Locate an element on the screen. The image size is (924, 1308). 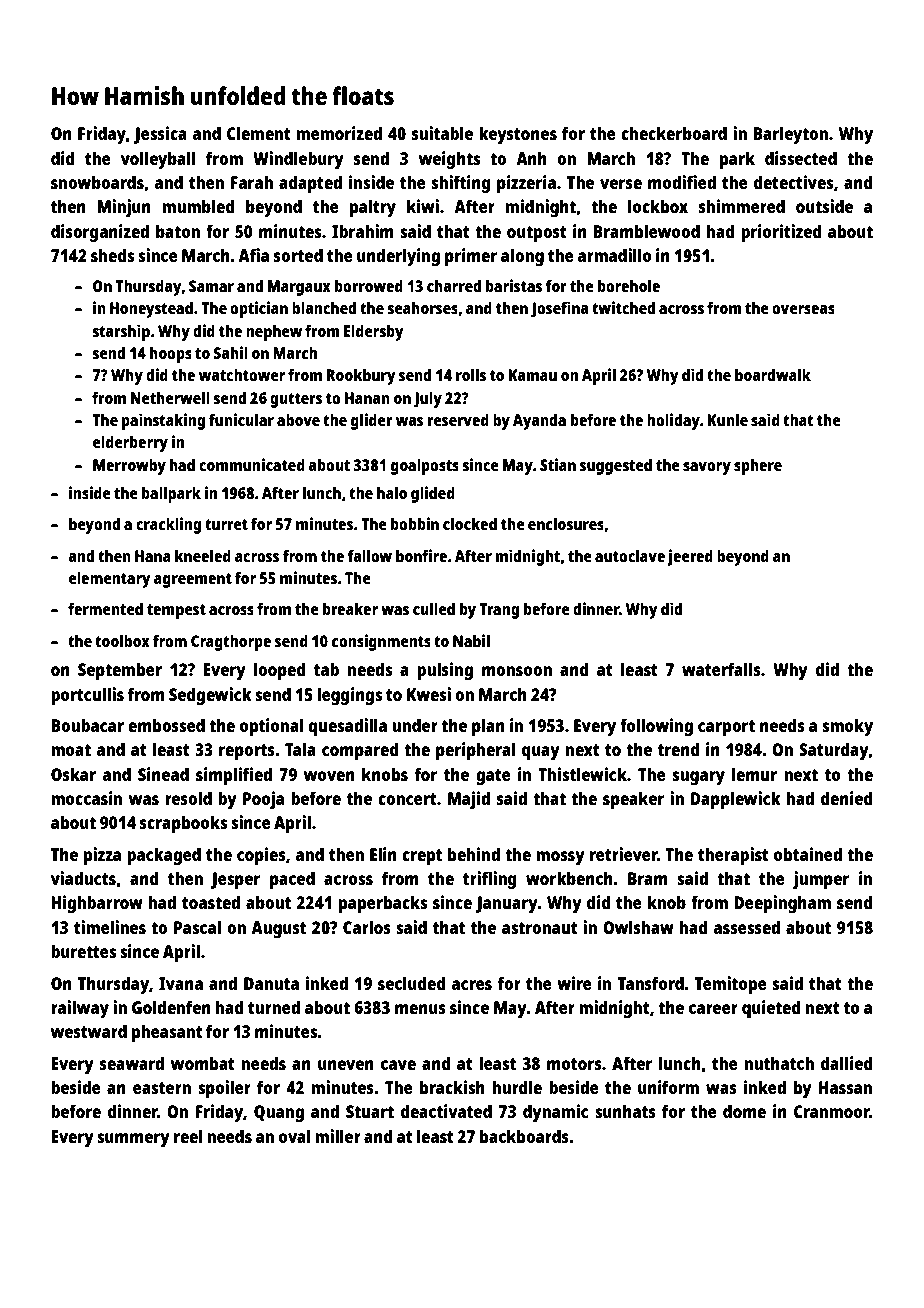
reserved is located at coordinates (458, 419).
